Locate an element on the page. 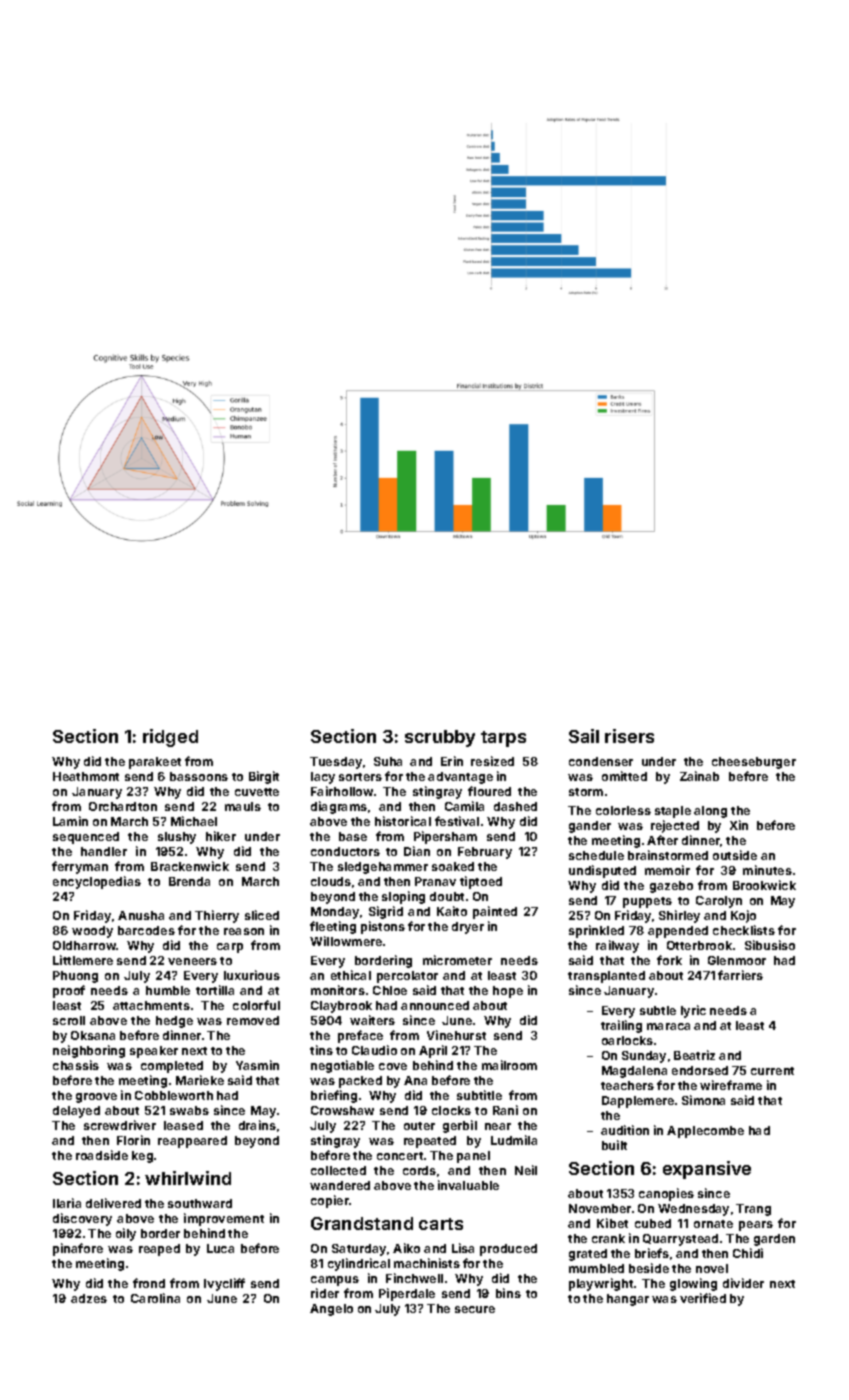  keg is located at coordinates (142, 1157).
